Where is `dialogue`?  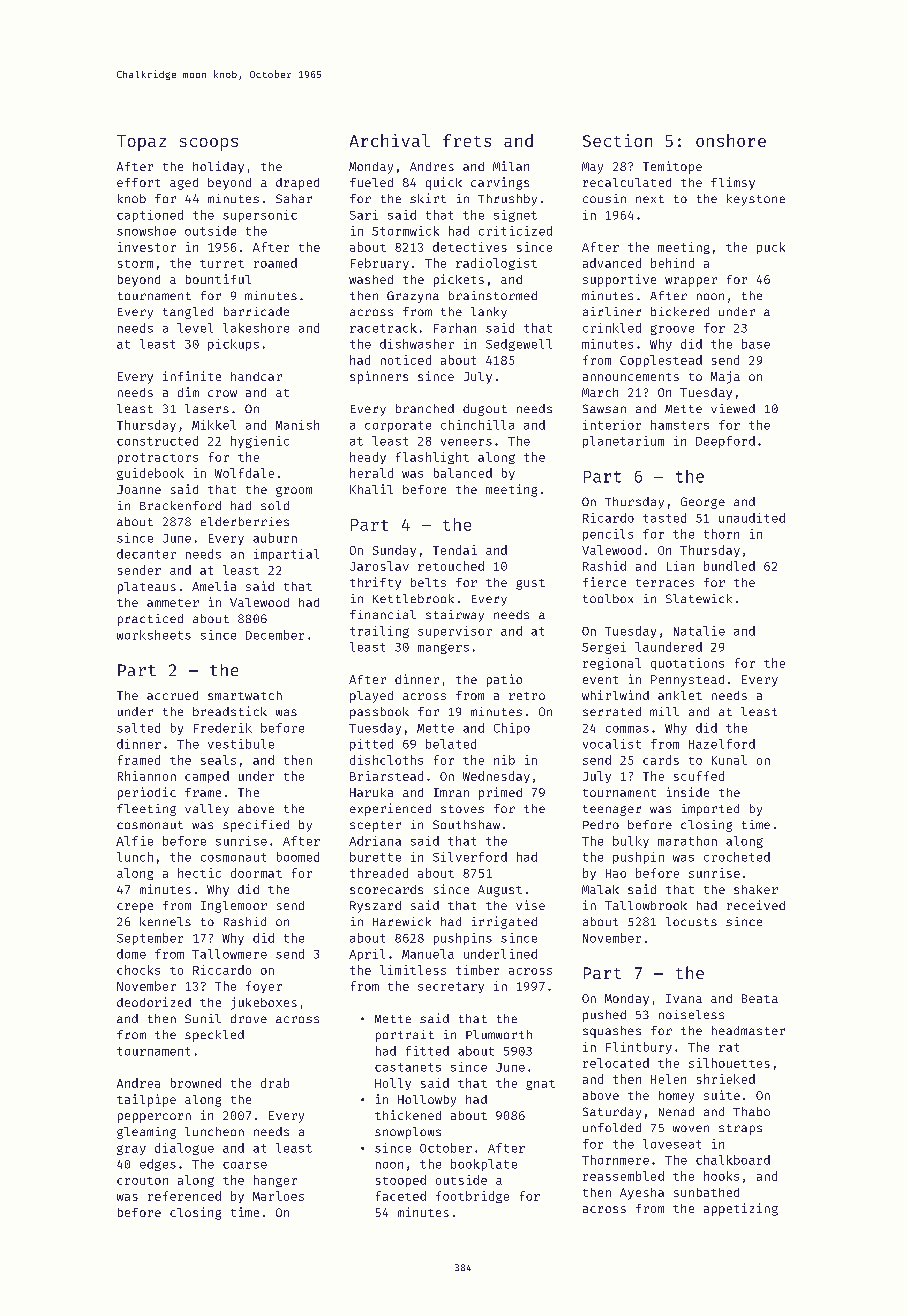
dialogue is located at coordinates (184, 1149).
